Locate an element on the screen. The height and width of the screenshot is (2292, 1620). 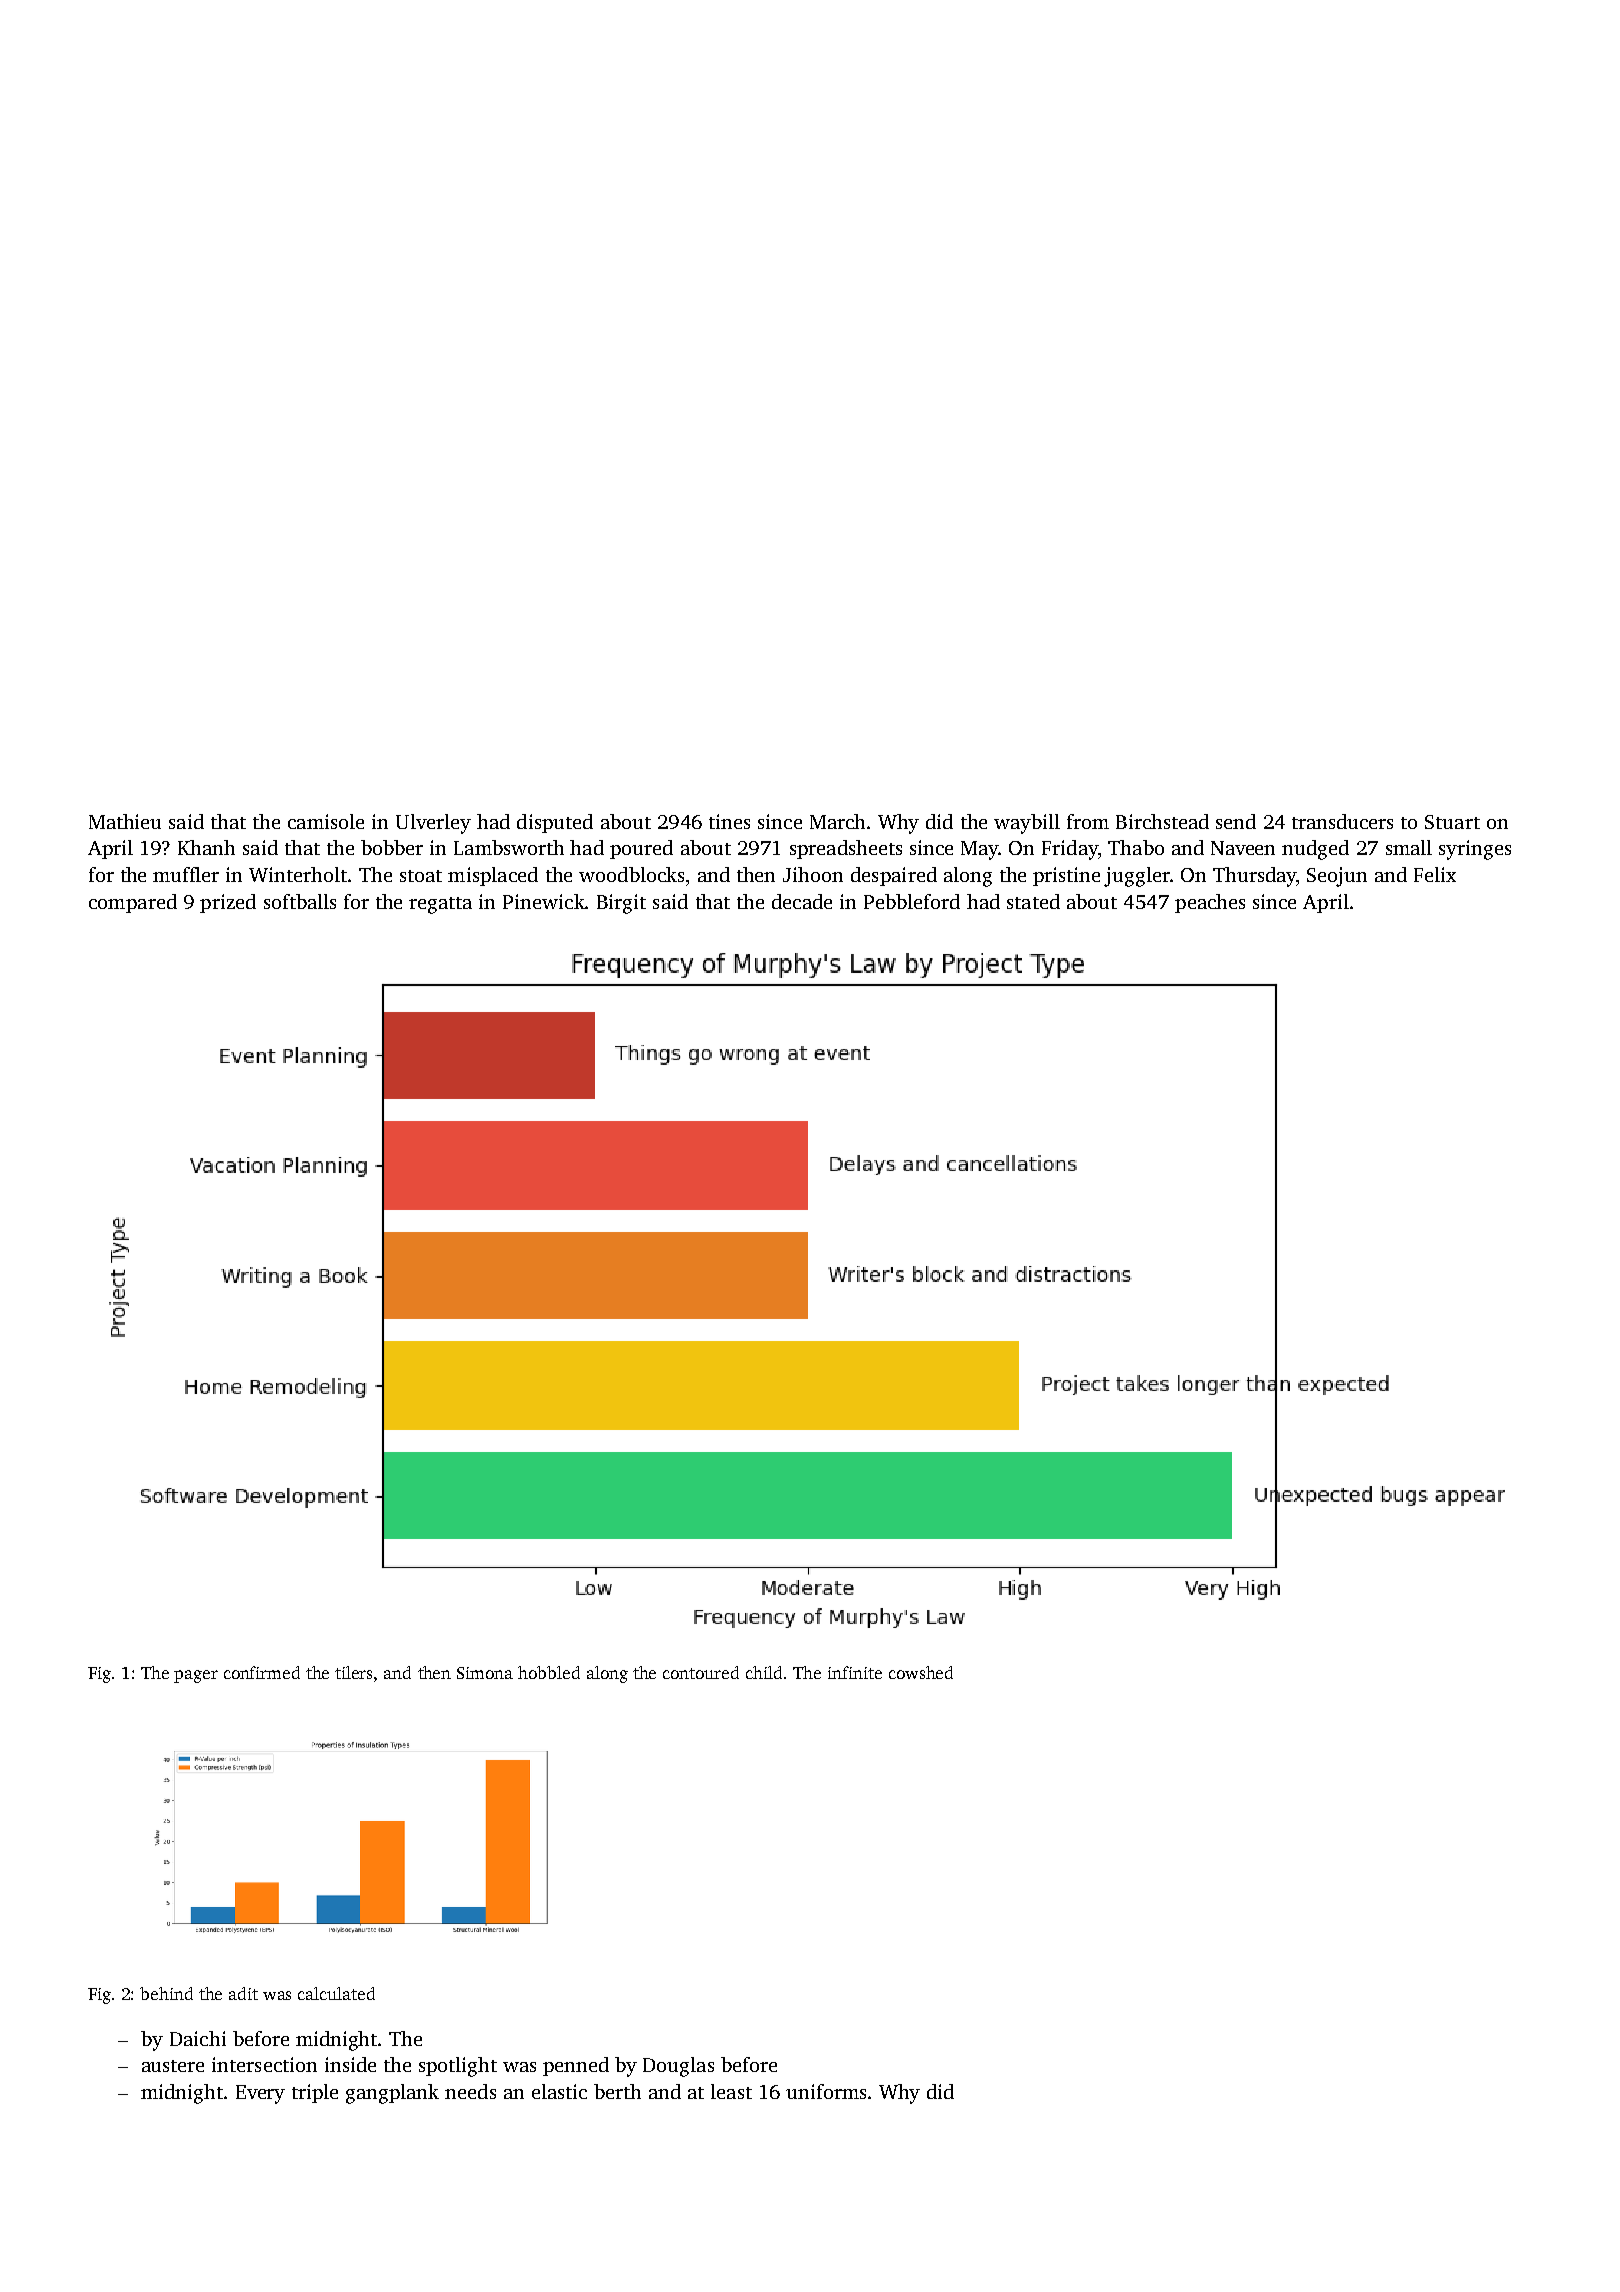
Naveen is located at coordinates (1243, 848).
